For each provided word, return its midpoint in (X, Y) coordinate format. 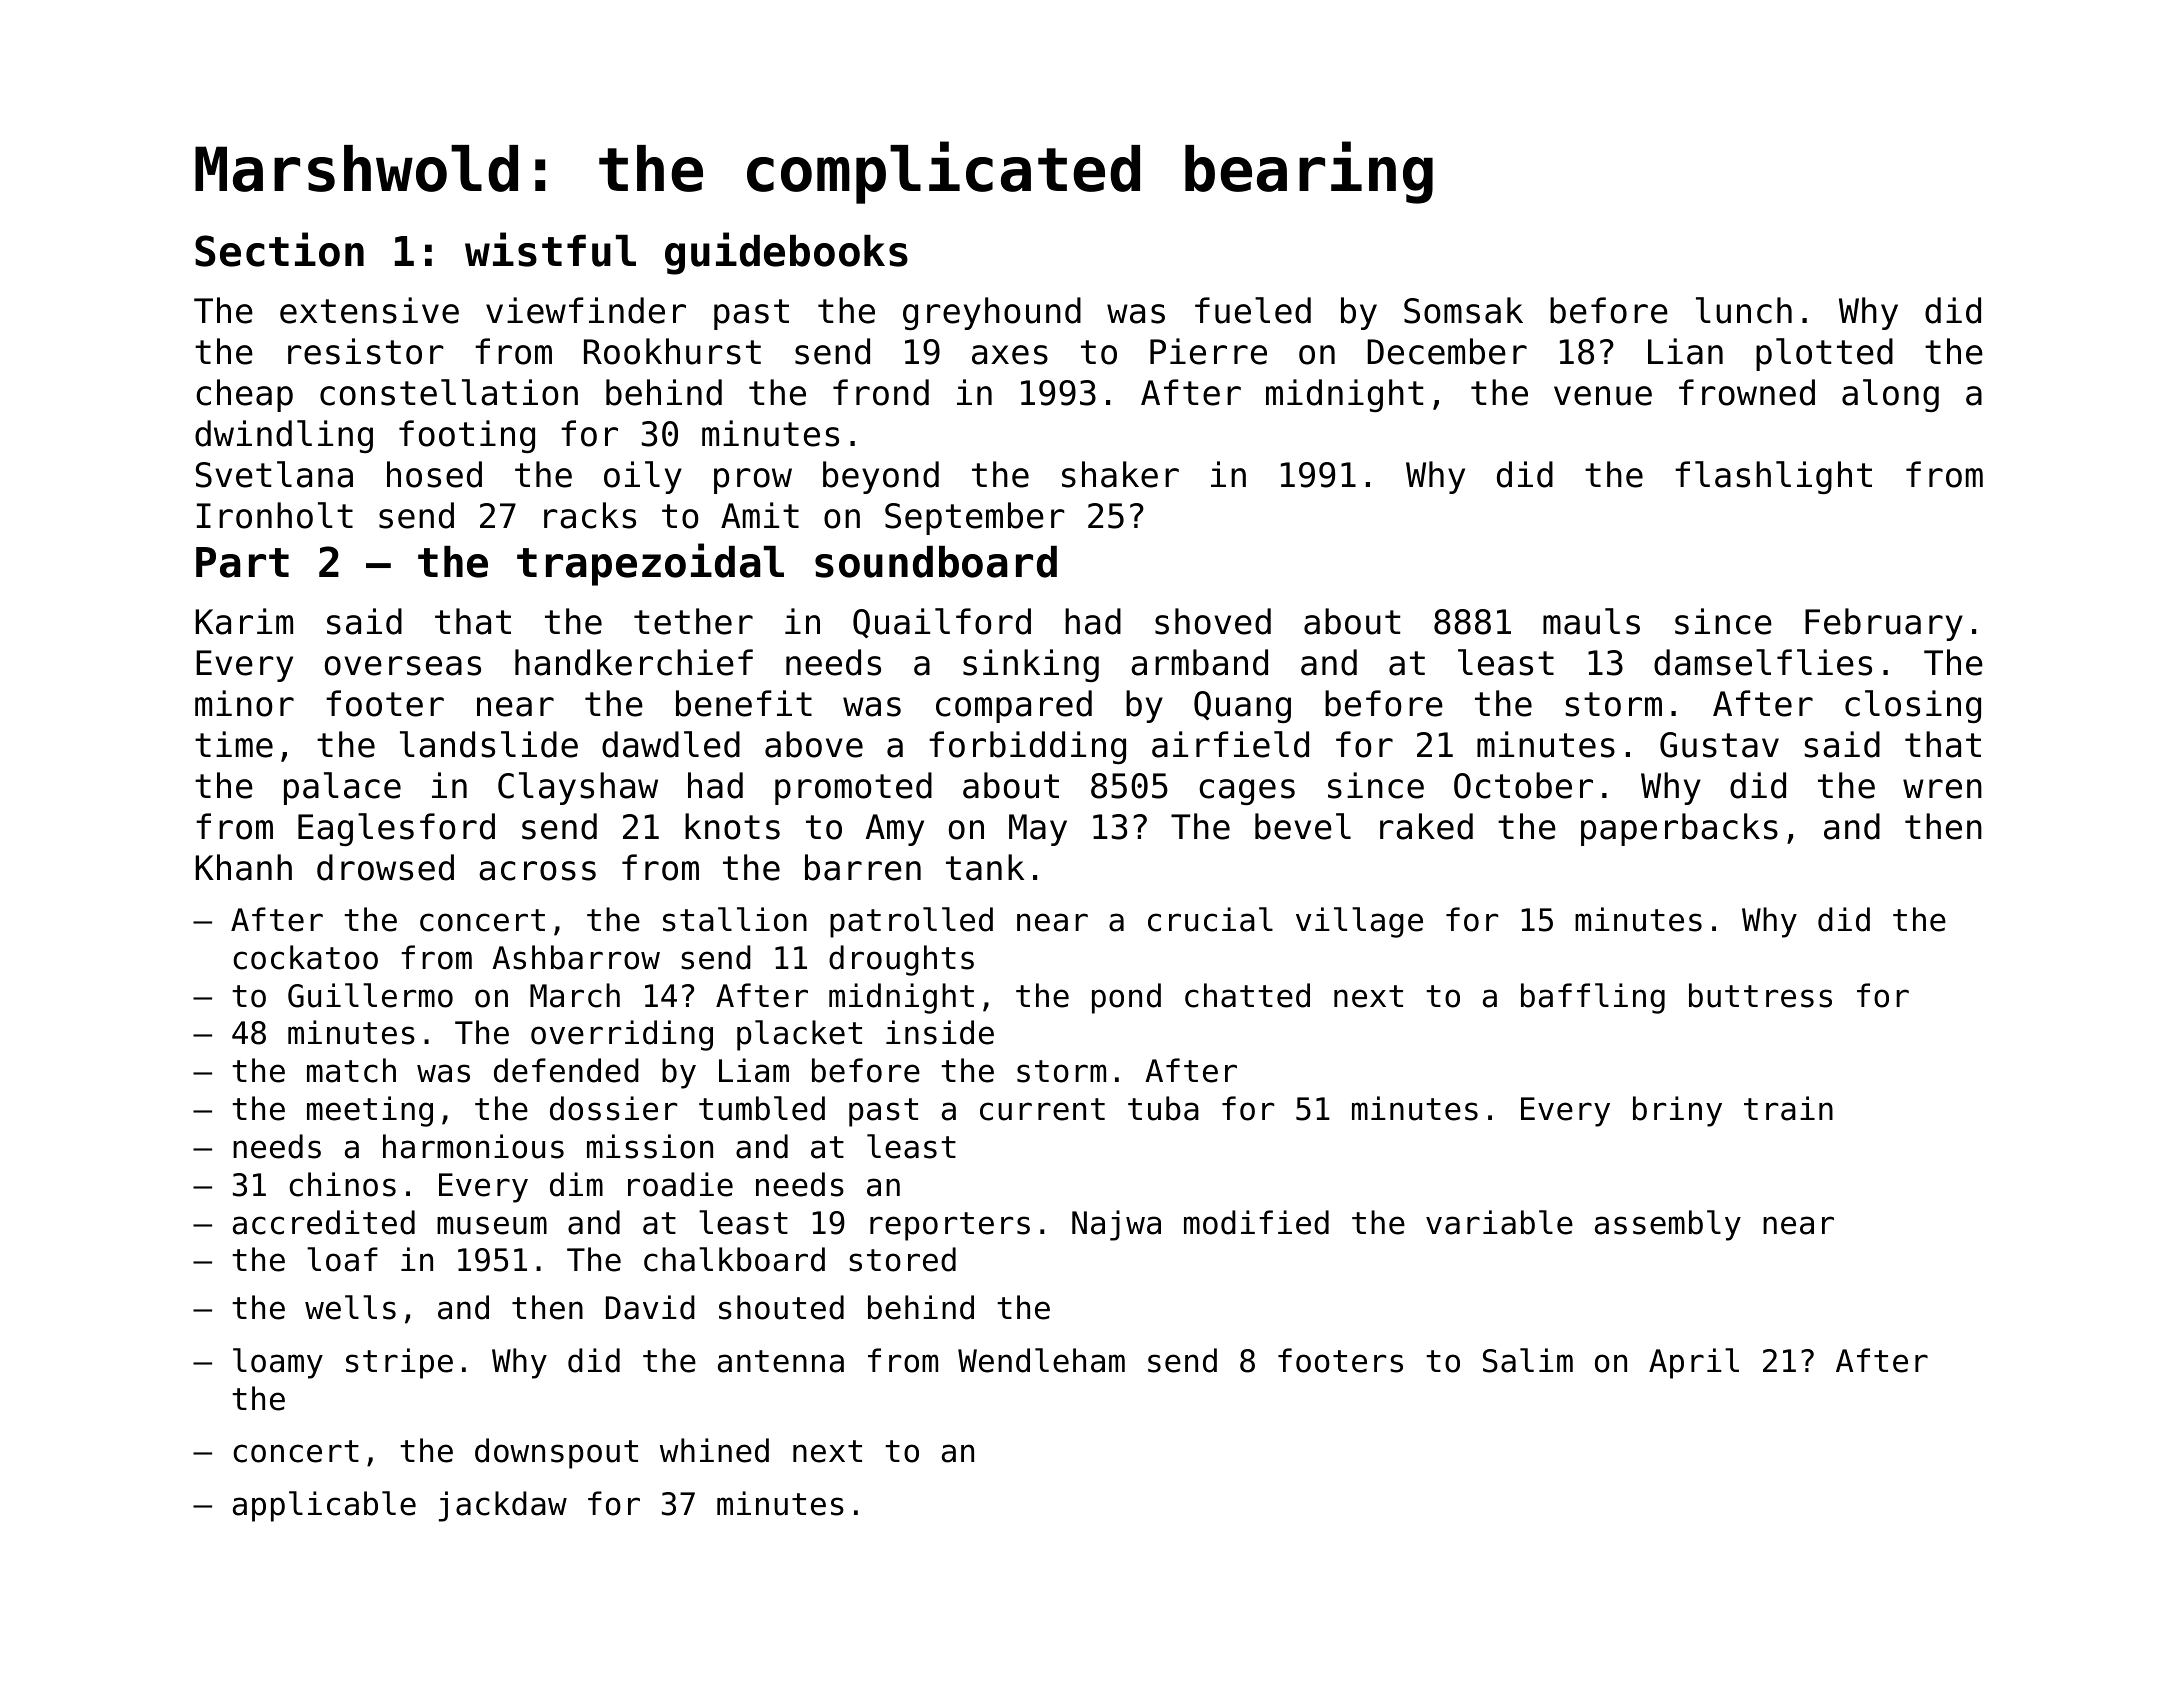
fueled (1253, 310)
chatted (1247, 995)
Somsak (1463, 310)
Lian (1685, 351)
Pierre (1208, 351)
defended (566, 1070)
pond (1126, 998)
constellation (449, 392)
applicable (324, 1506)
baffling (1593, 998)
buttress (1760, 995)
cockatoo (305, 957)
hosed (434, 474)
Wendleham (1041, 1360)
